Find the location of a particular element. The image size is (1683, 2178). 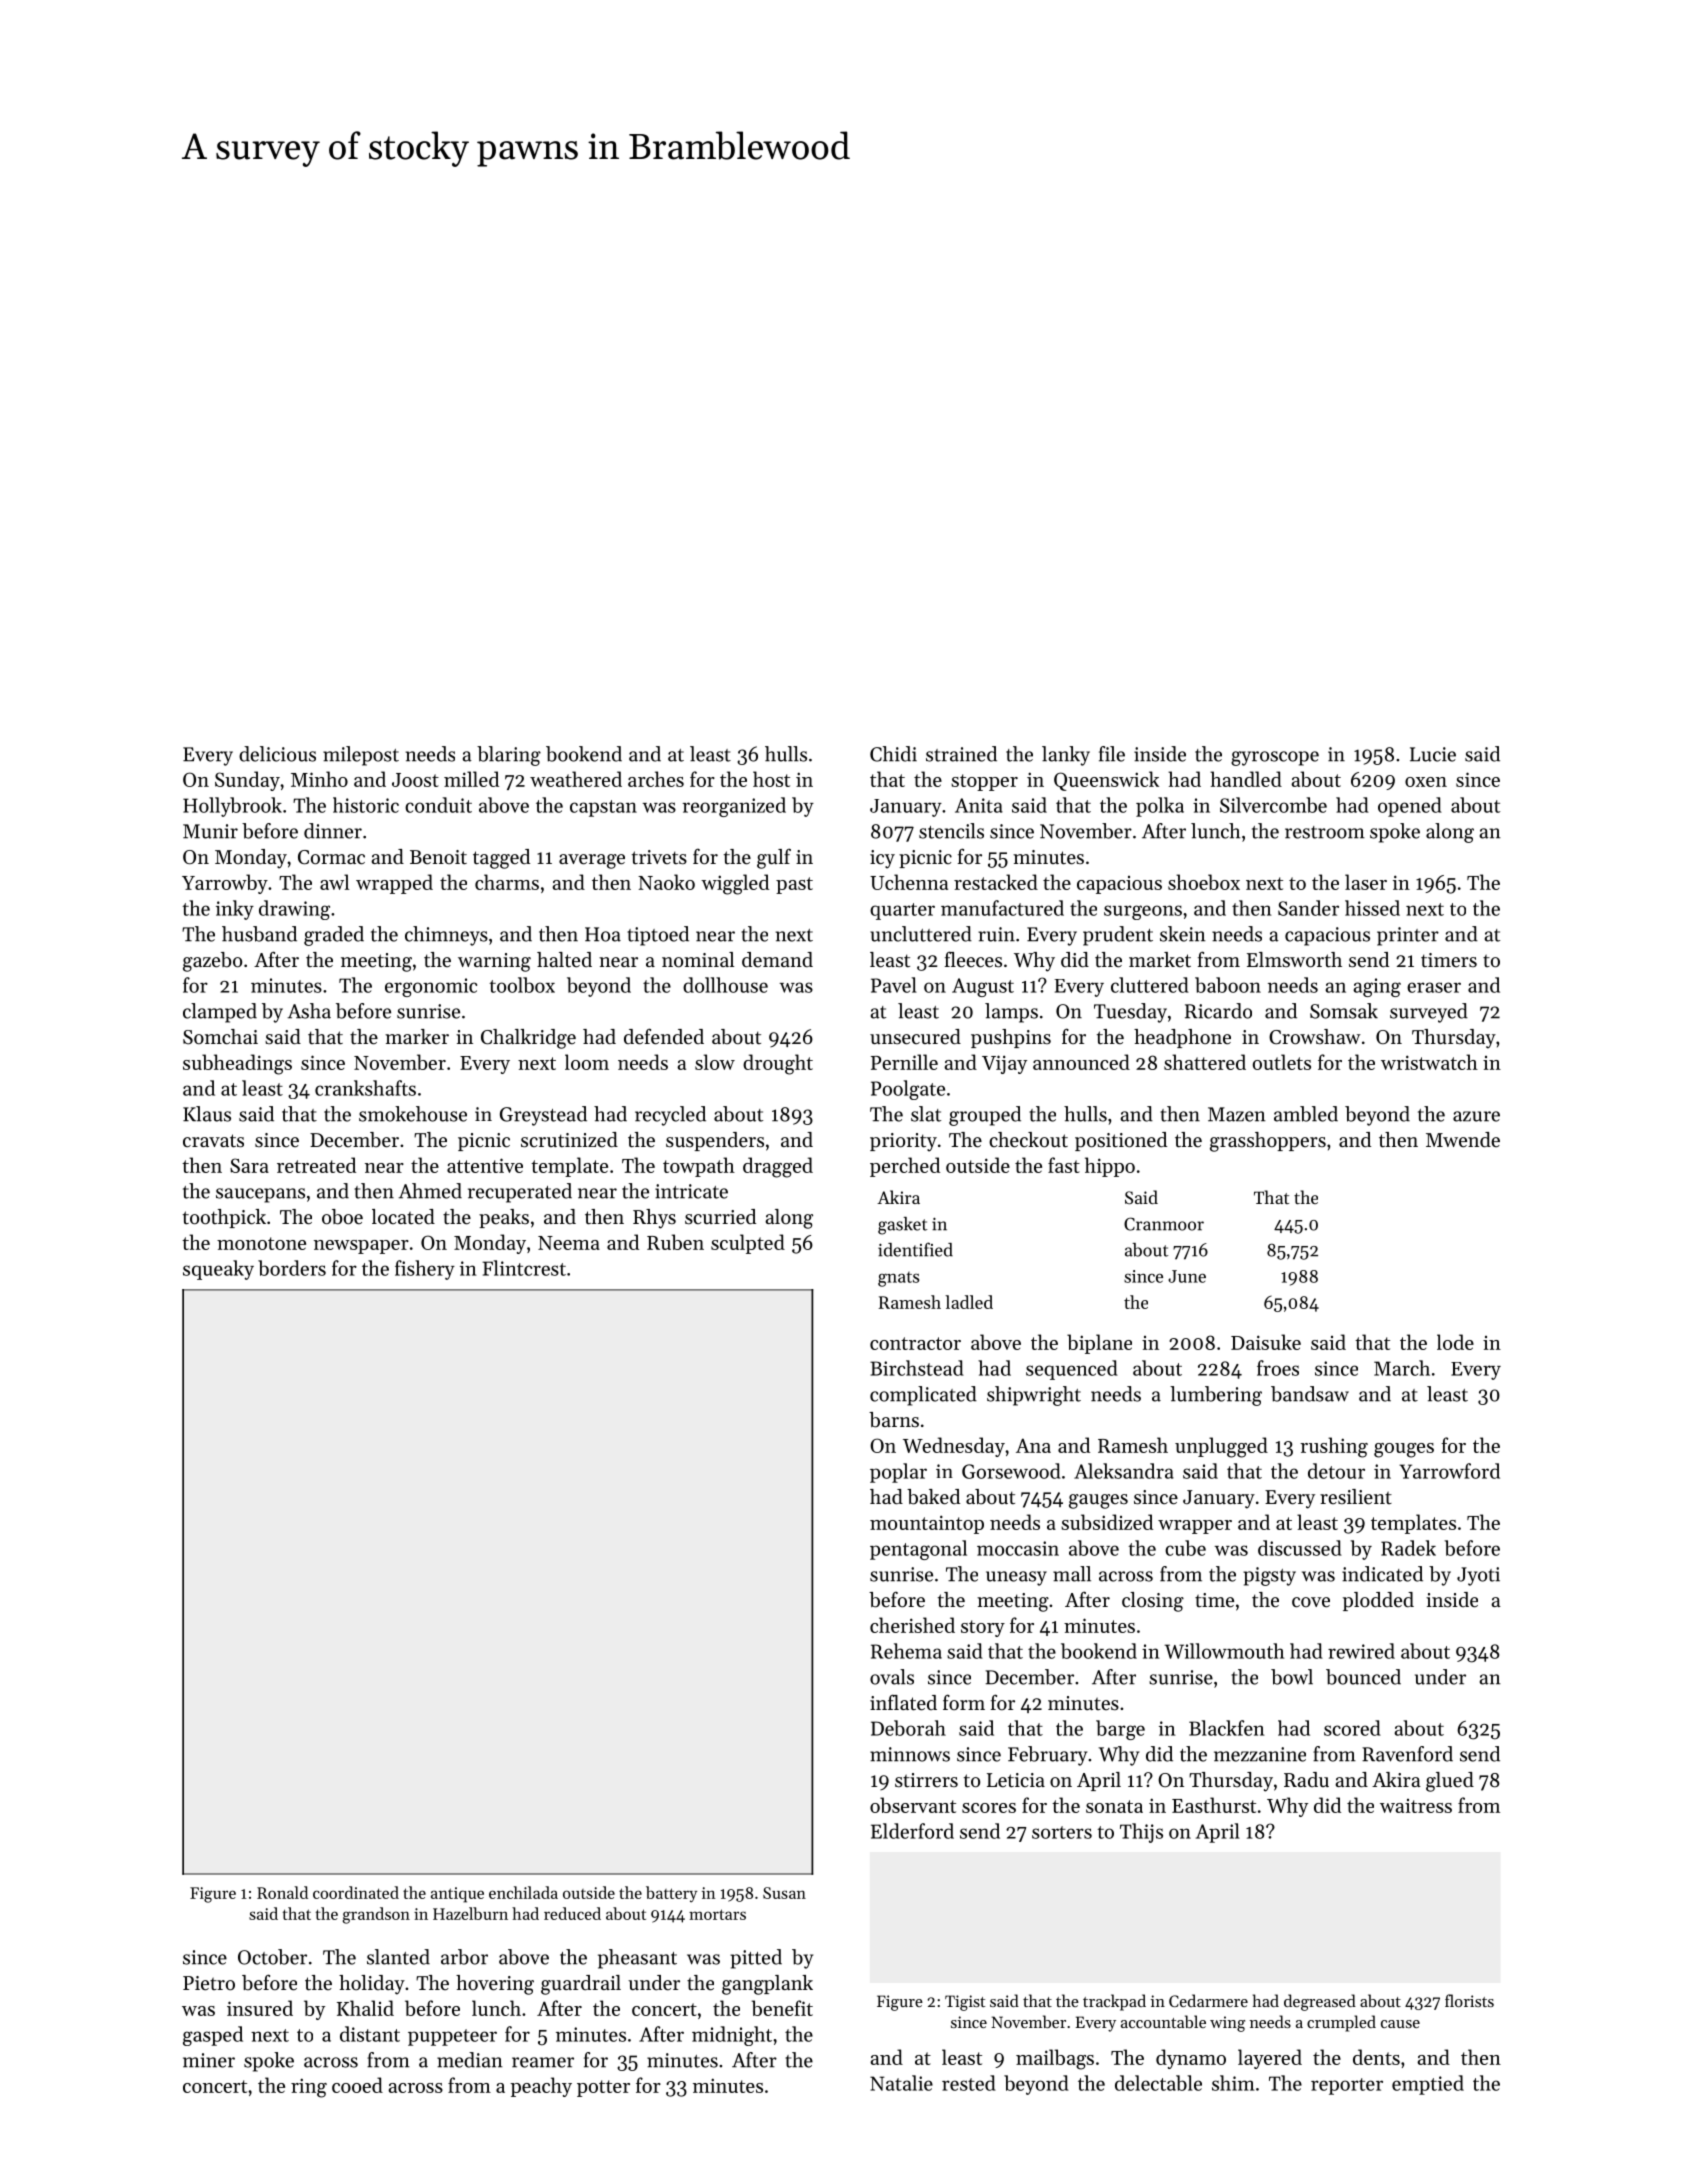

detour is located at coordinates (1336, 1471).
